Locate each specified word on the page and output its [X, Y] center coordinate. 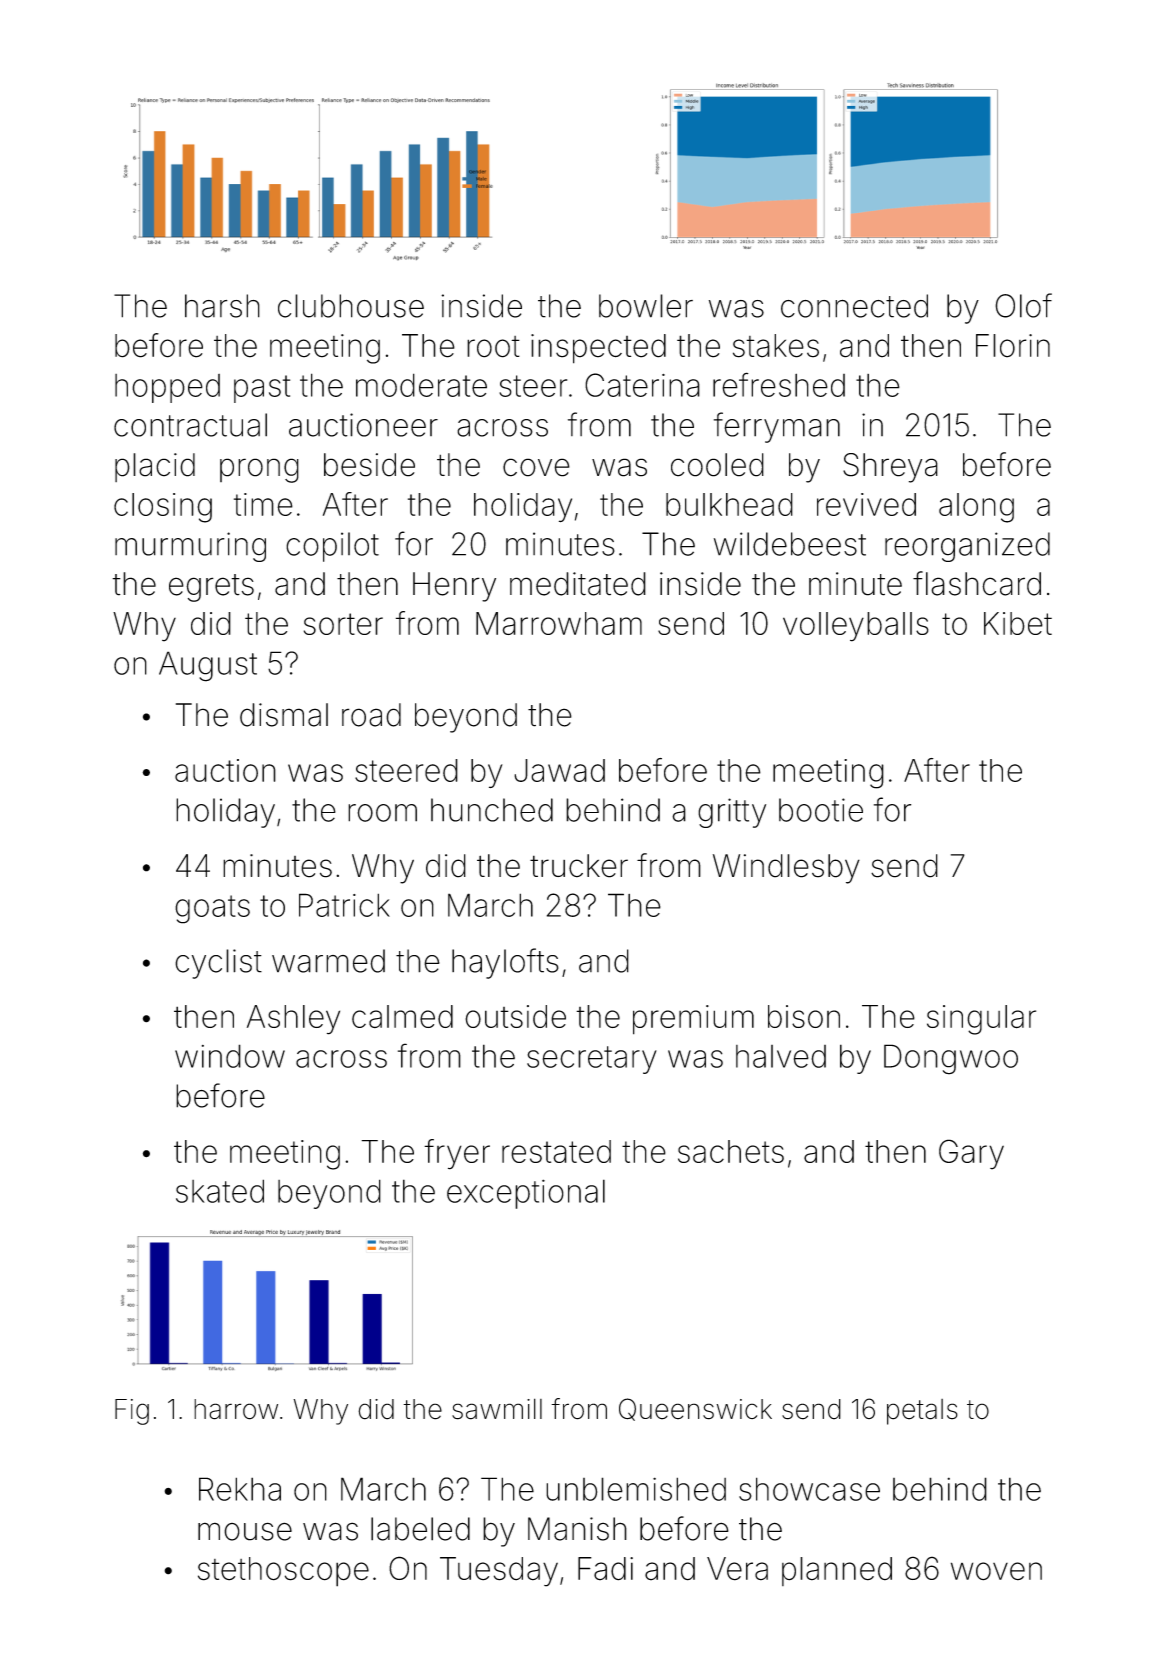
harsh [222, 306]
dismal [284, 715]
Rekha [240, 1489]
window [230, 1056]
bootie [821, 810]
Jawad [559, 770]
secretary [592, 1060]
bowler [646, 306]
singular [981, 1020]
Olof [1023, 305]
